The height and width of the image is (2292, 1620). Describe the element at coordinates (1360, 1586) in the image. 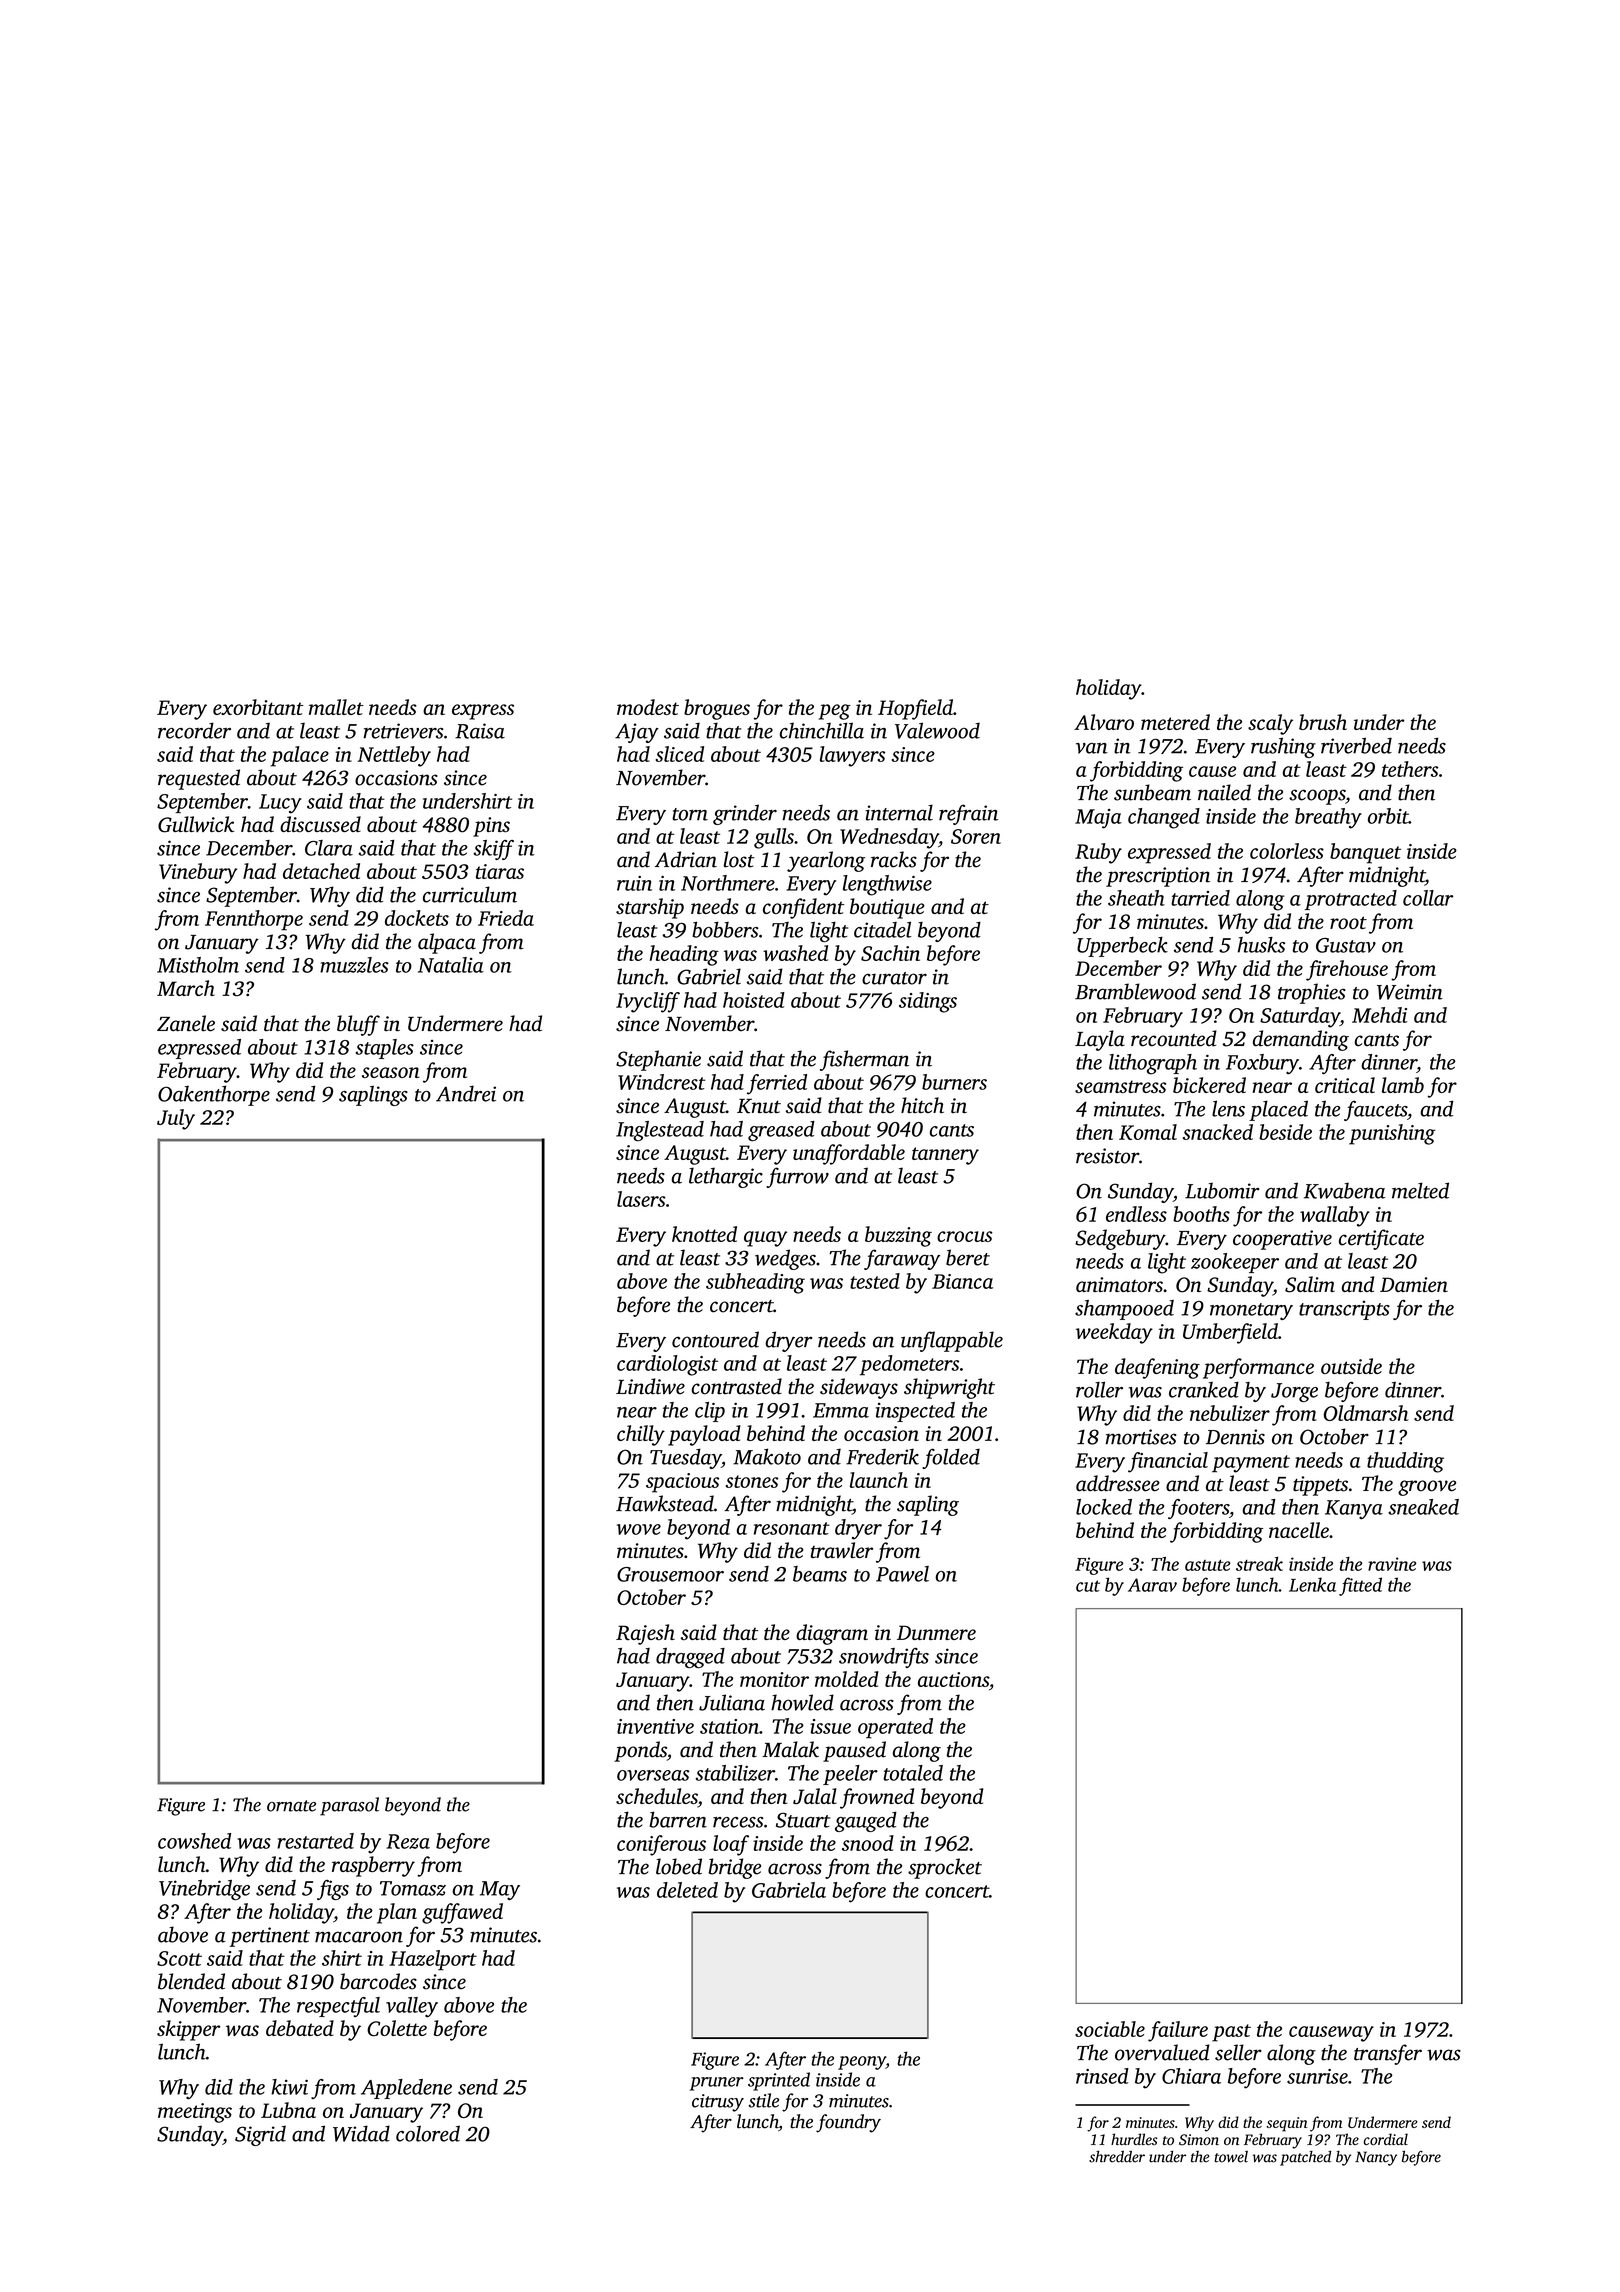

I see `fitted` at that location.
